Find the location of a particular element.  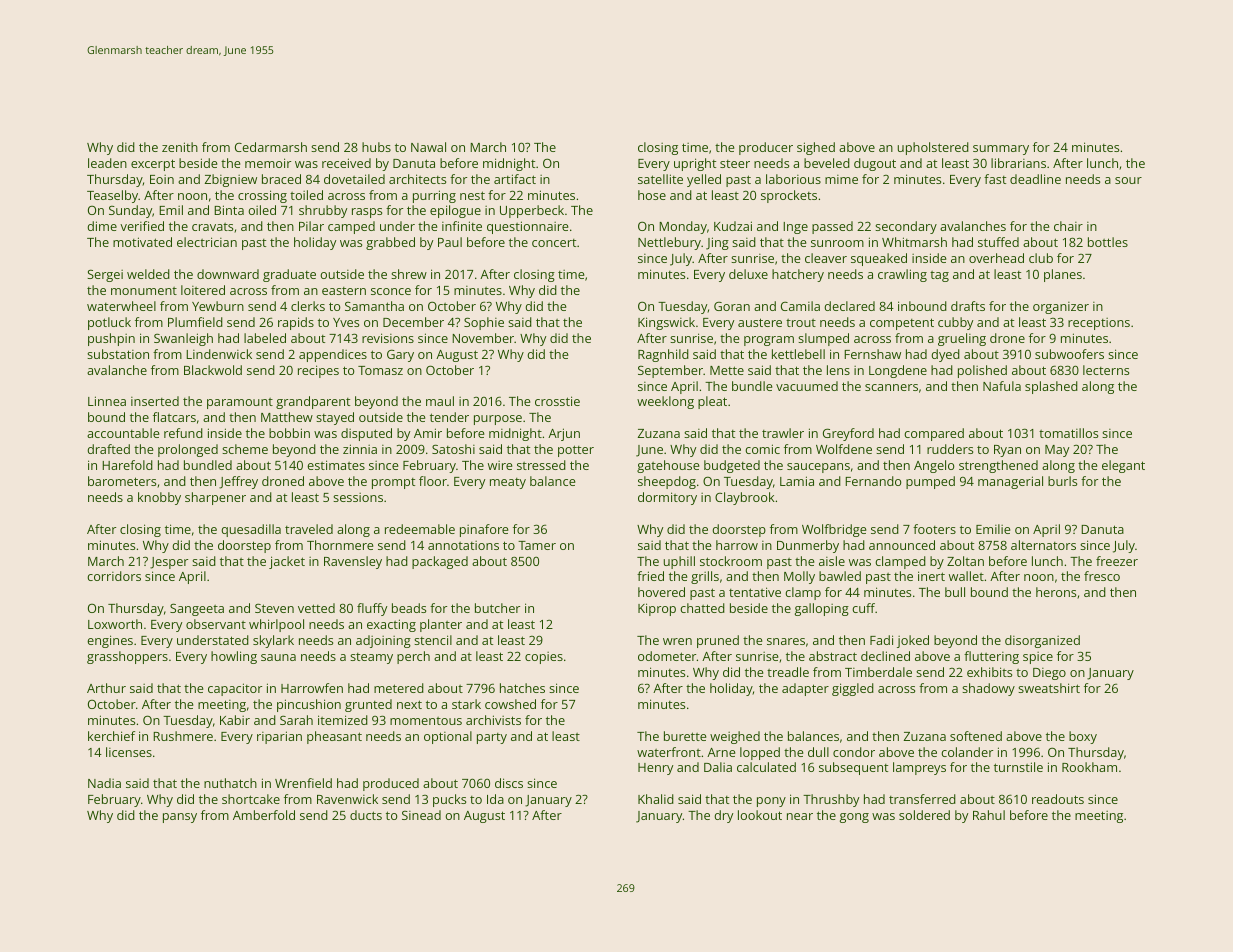

upright is located at coordinates (695, 164).
